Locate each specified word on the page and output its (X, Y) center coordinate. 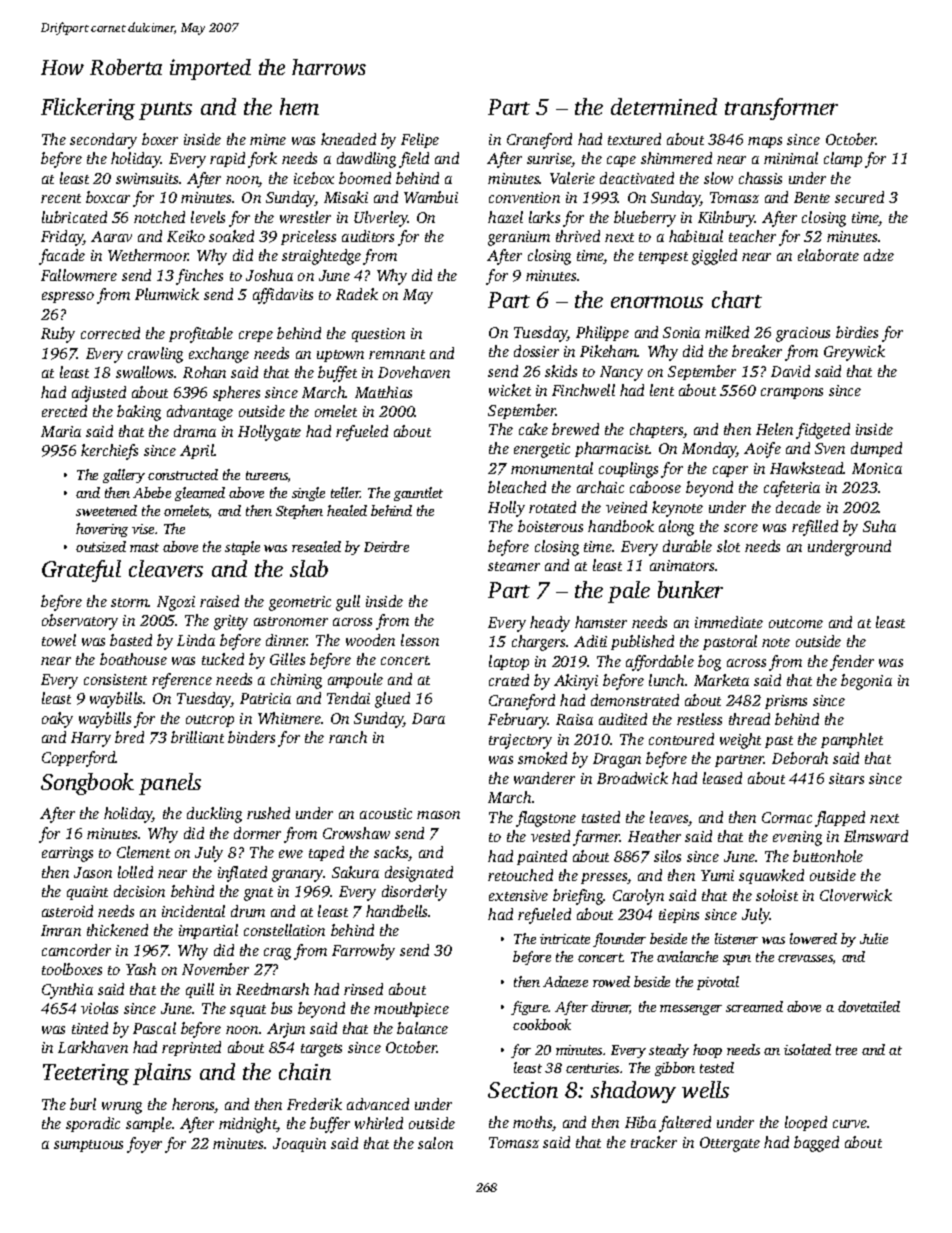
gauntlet (418, 494)
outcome (796, 623)
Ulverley (381, 219)
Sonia (681, 332)
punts (165, 111)
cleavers (166, 568)
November (215, 969)
